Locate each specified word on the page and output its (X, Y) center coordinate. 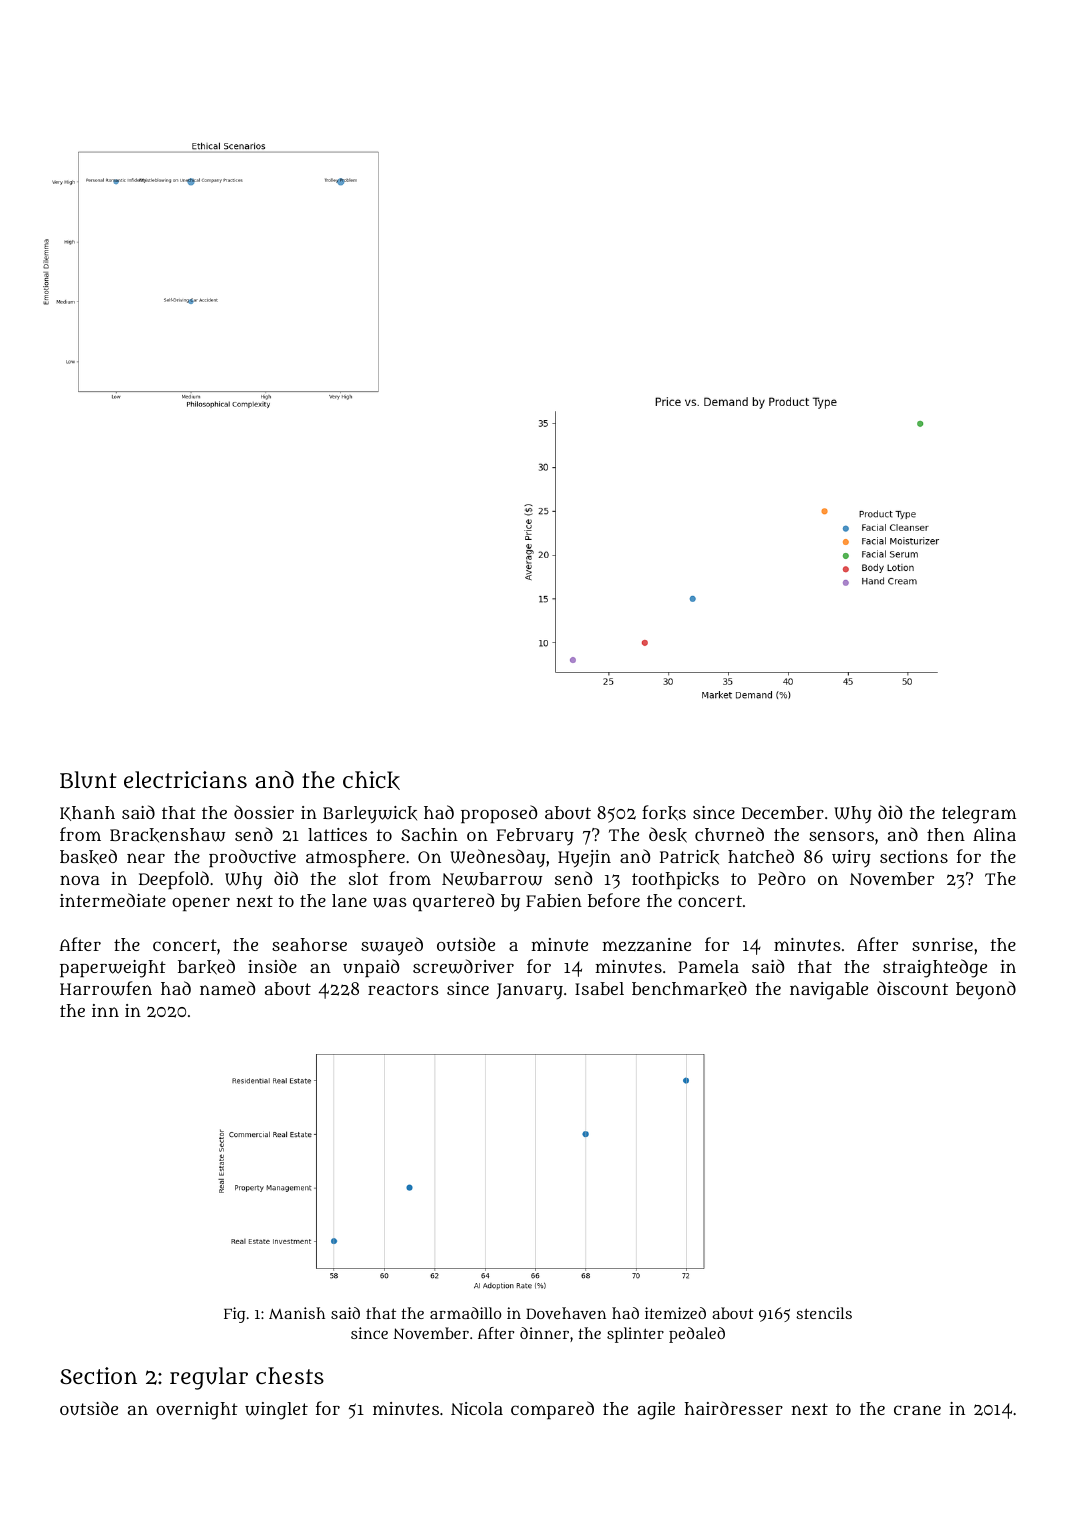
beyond (986, 990)
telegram (979, 815)
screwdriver (463, 966)
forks (664, 813)
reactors (403, 989)
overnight (197, 1411)
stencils (824, 1313)
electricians (185, 779)
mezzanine (646, 944)
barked (206, 967)
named (227, 988)
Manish (297, 1313)
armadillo (465, 1313)
